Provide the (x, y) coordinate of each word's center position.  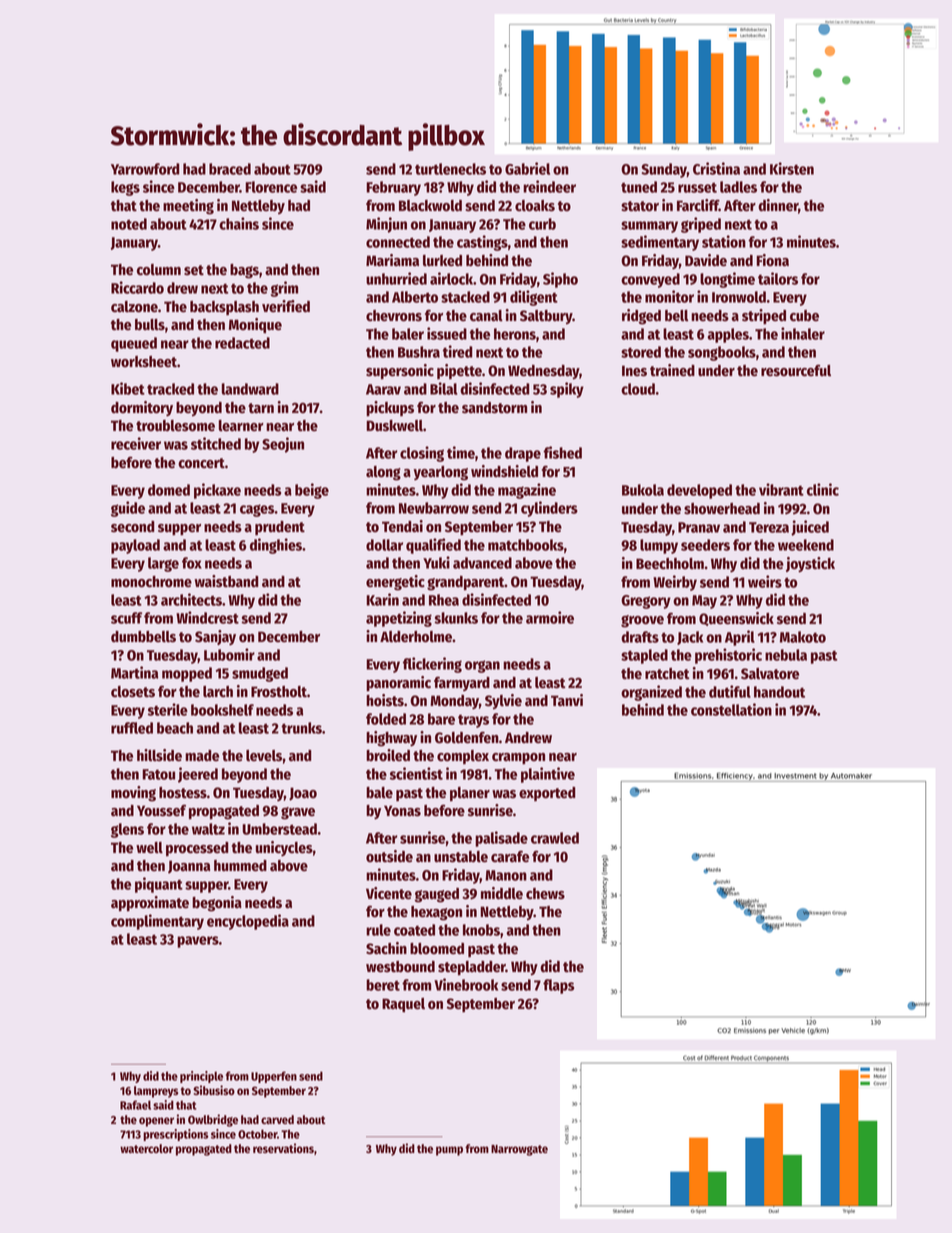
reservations (283, 1148)
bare (441, 719)
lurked (442, 261)
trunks (301, 728)
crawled (555, 838)
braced (230, 169)
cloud (638, 389)
